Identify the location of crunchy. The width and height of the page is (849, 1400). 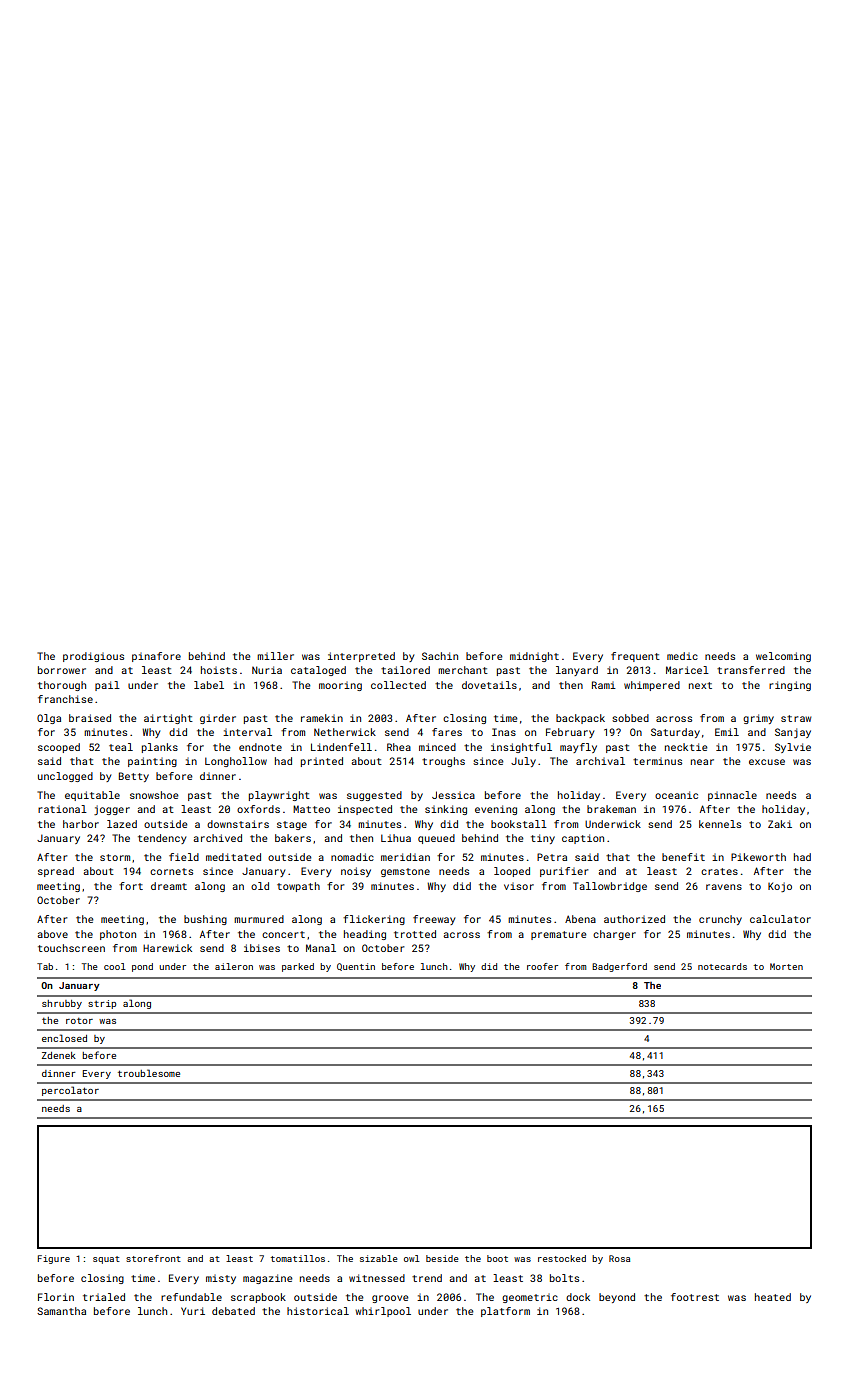
(720, 920).
